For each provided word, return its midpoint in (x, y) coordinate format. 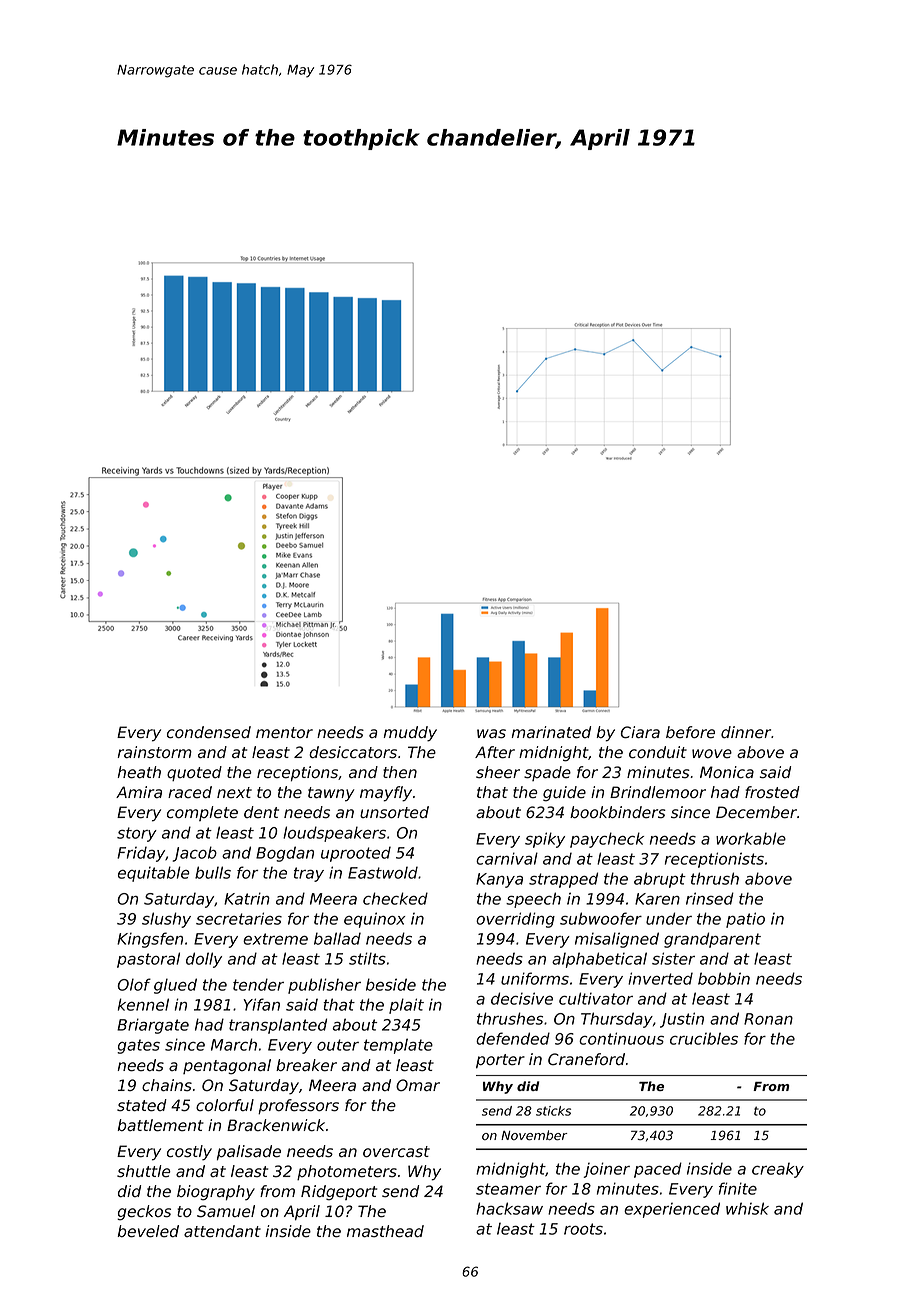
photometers (347, 1172)
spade (547, 773)
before (690, 732)
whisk (747, 1208)
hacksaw (509, 1208)
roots (583, 1229)
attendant (222, 1231)
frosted (772, 792)
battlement (161, 1125)
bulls (213, 872)
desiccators (353, 752)
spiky (545, 840)
